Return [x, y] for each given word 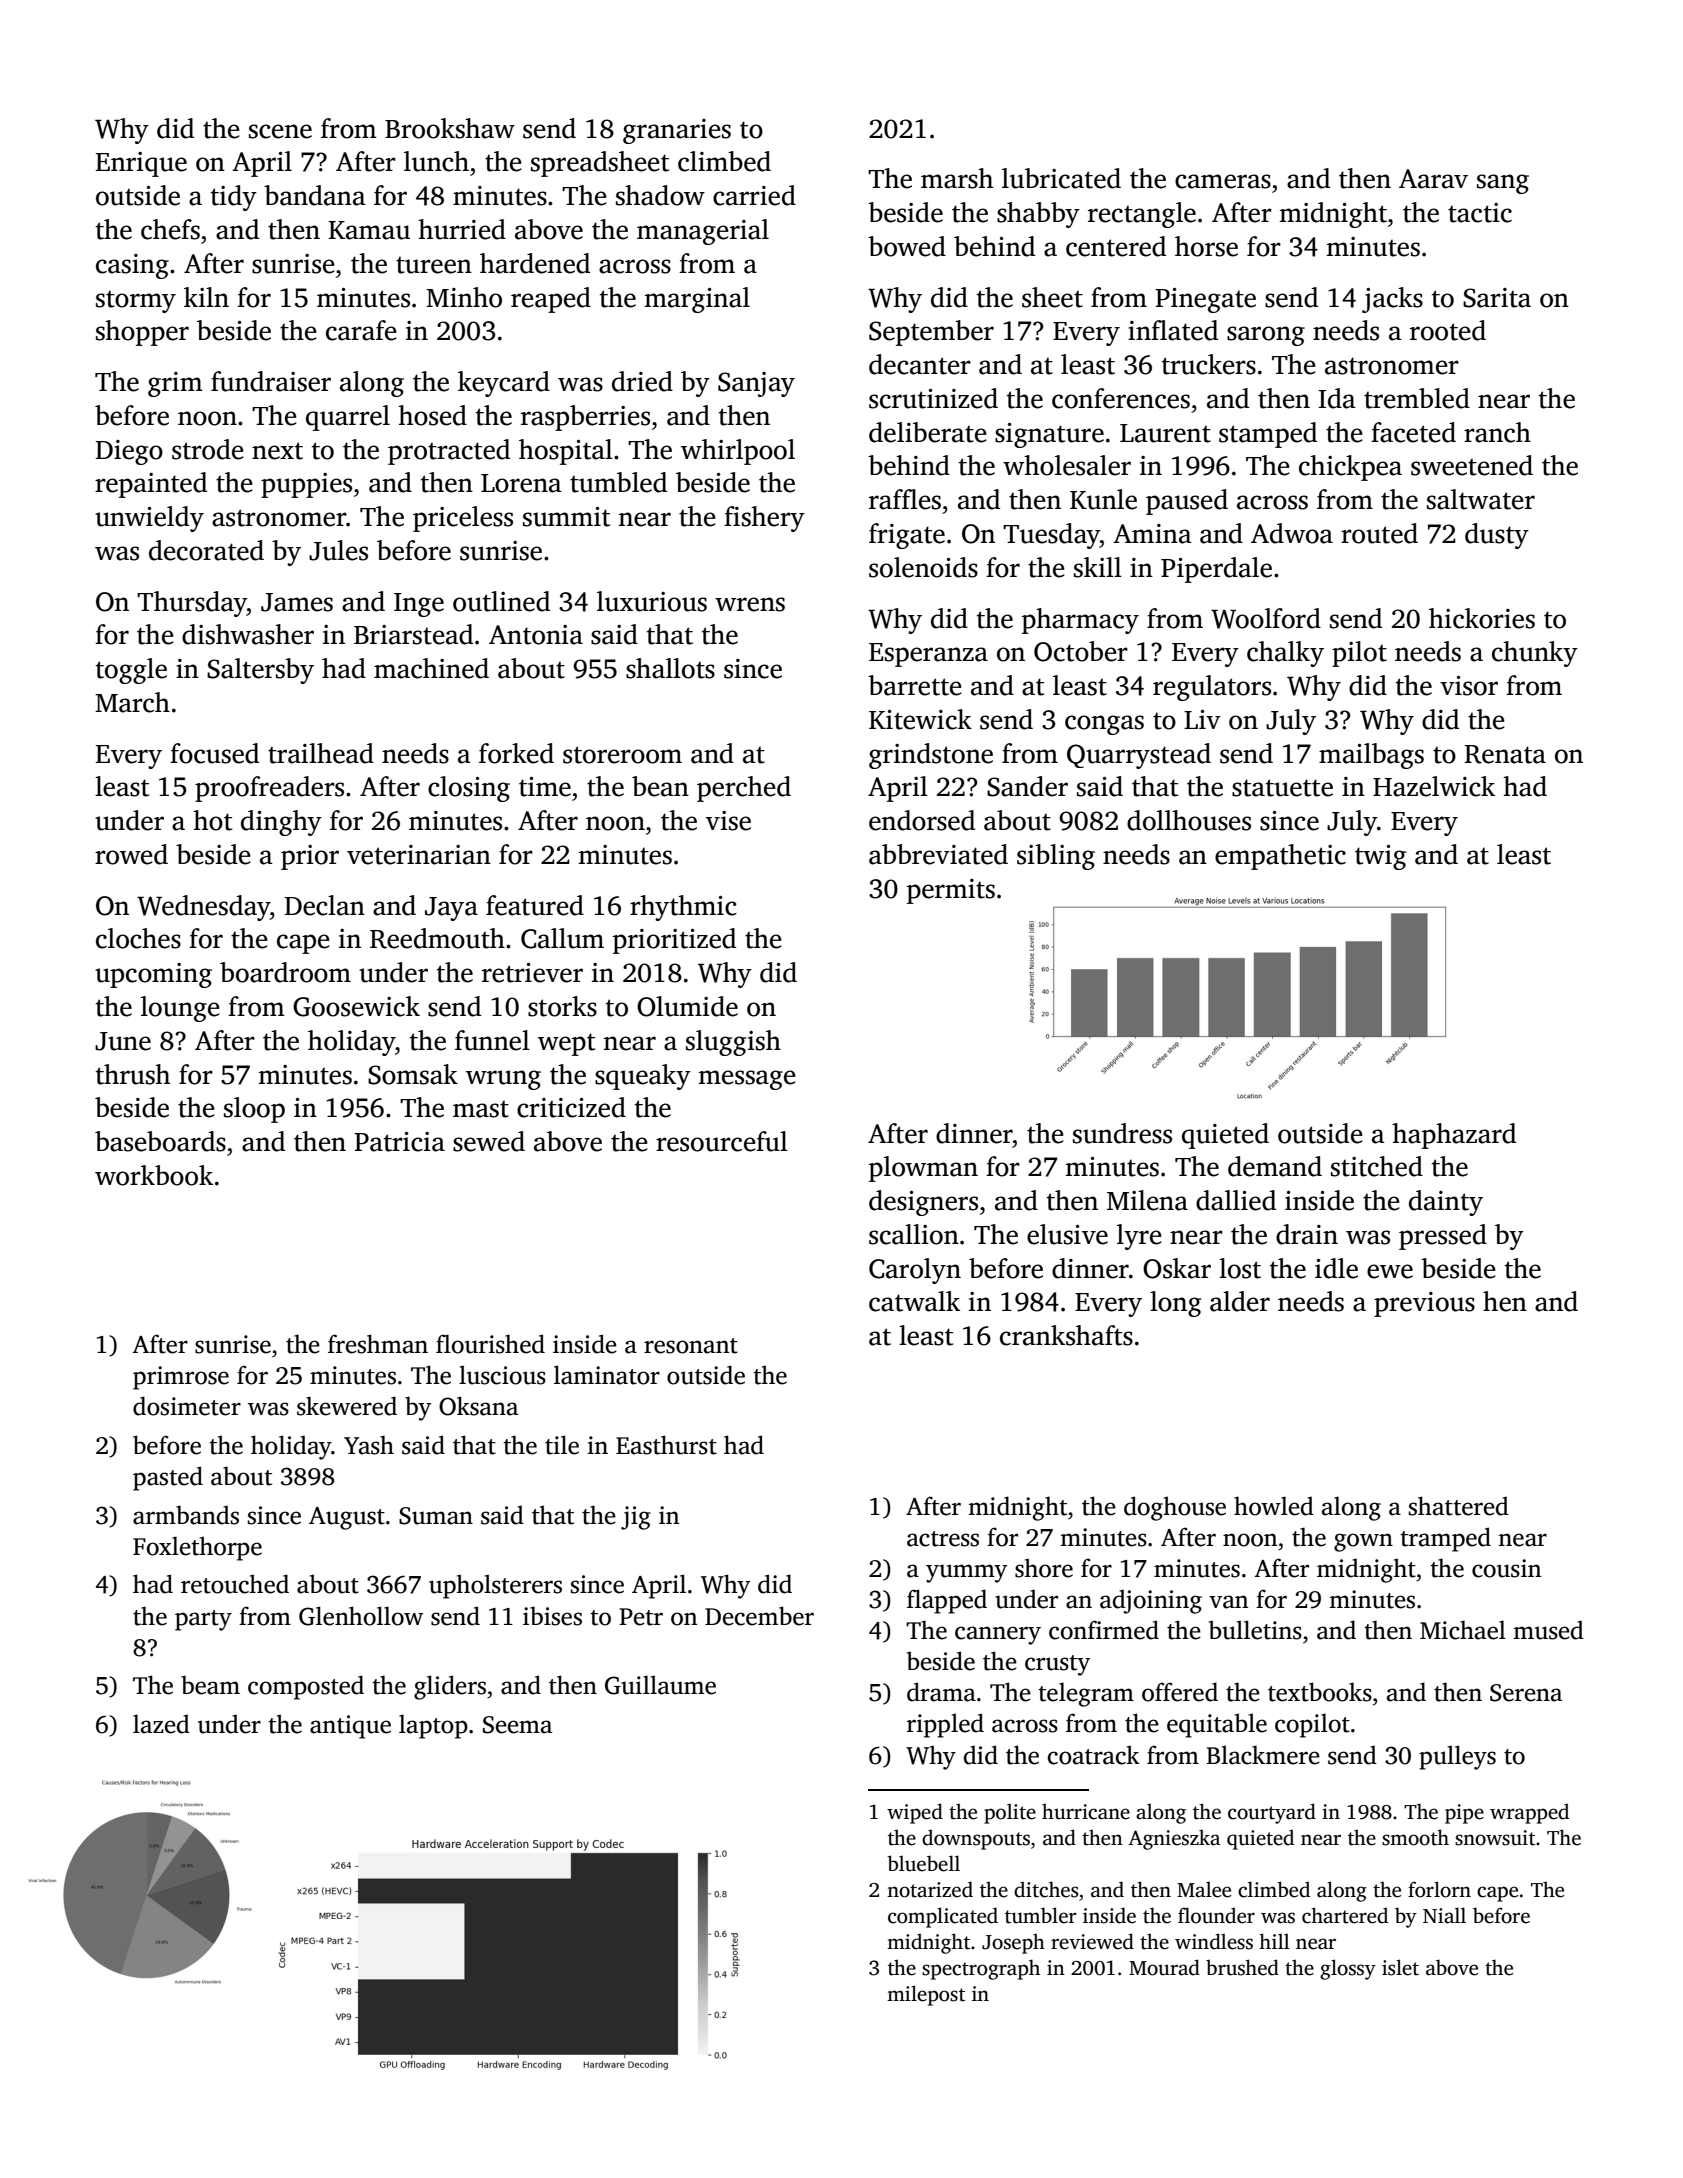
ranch [1497, 432]
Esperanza [928, 655]
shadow [660, 195]
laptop [433, 1726]
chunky [1535, 654]
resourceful [722, 1141]
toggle [131, 671]
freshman [378, 1344]
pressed [1443, 1237]
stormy [136, 302]
